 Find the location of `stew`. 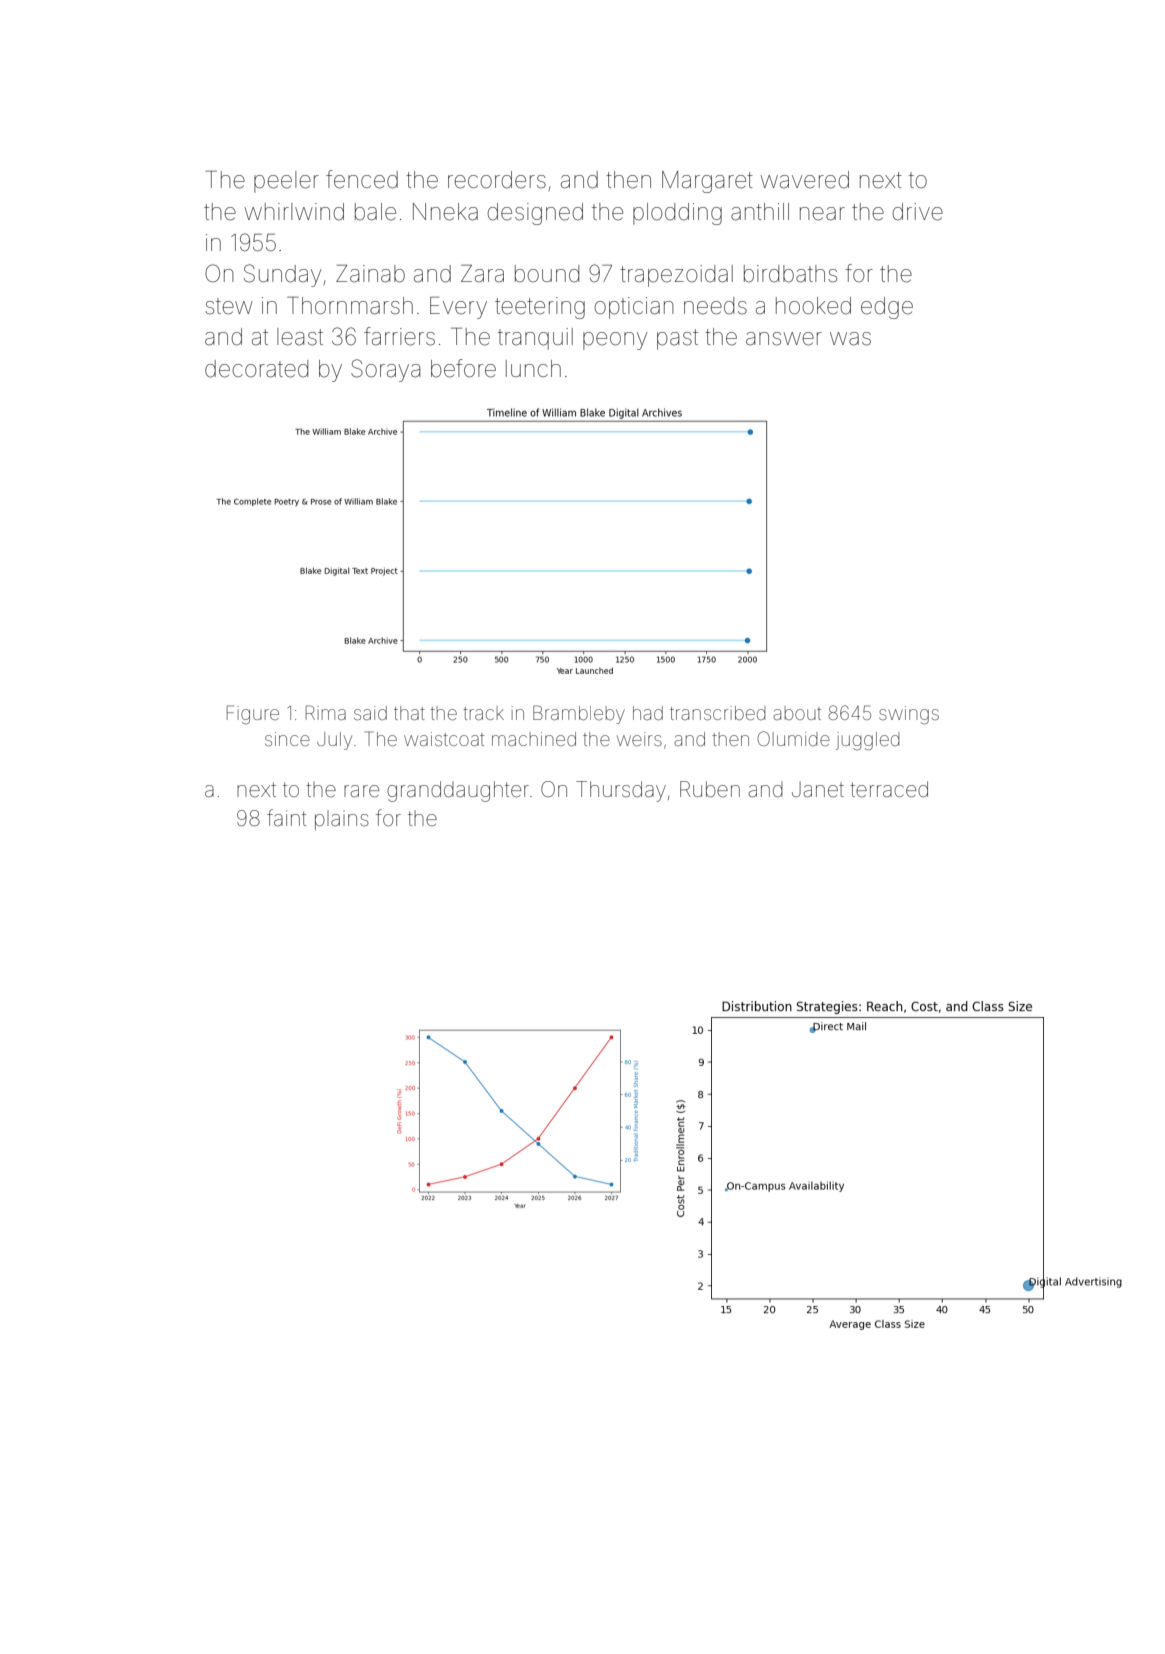

stew is located at coordinates (229, 306).
